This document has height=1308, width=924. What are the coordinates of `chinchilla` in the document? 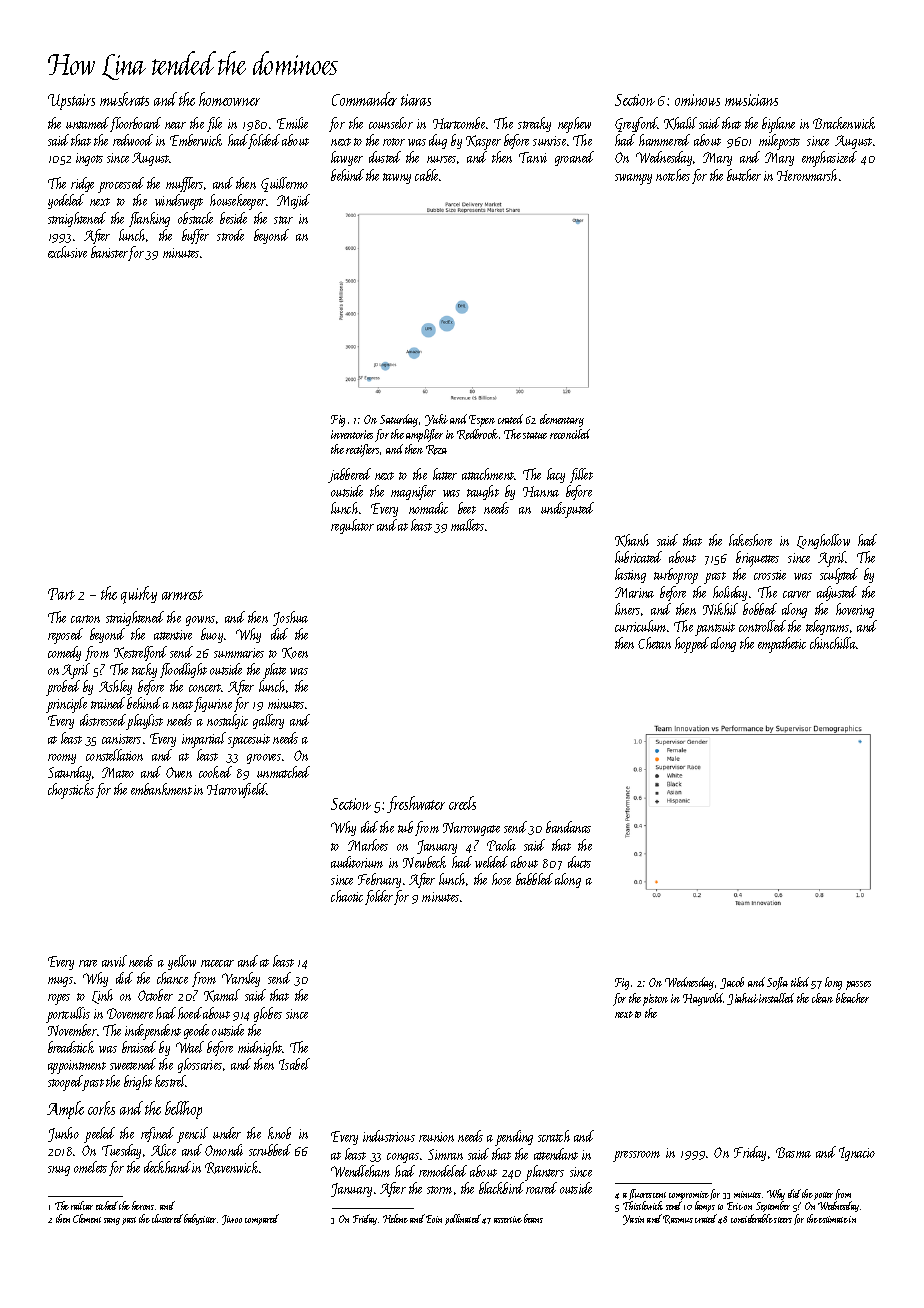 It's located at (833, 643).
